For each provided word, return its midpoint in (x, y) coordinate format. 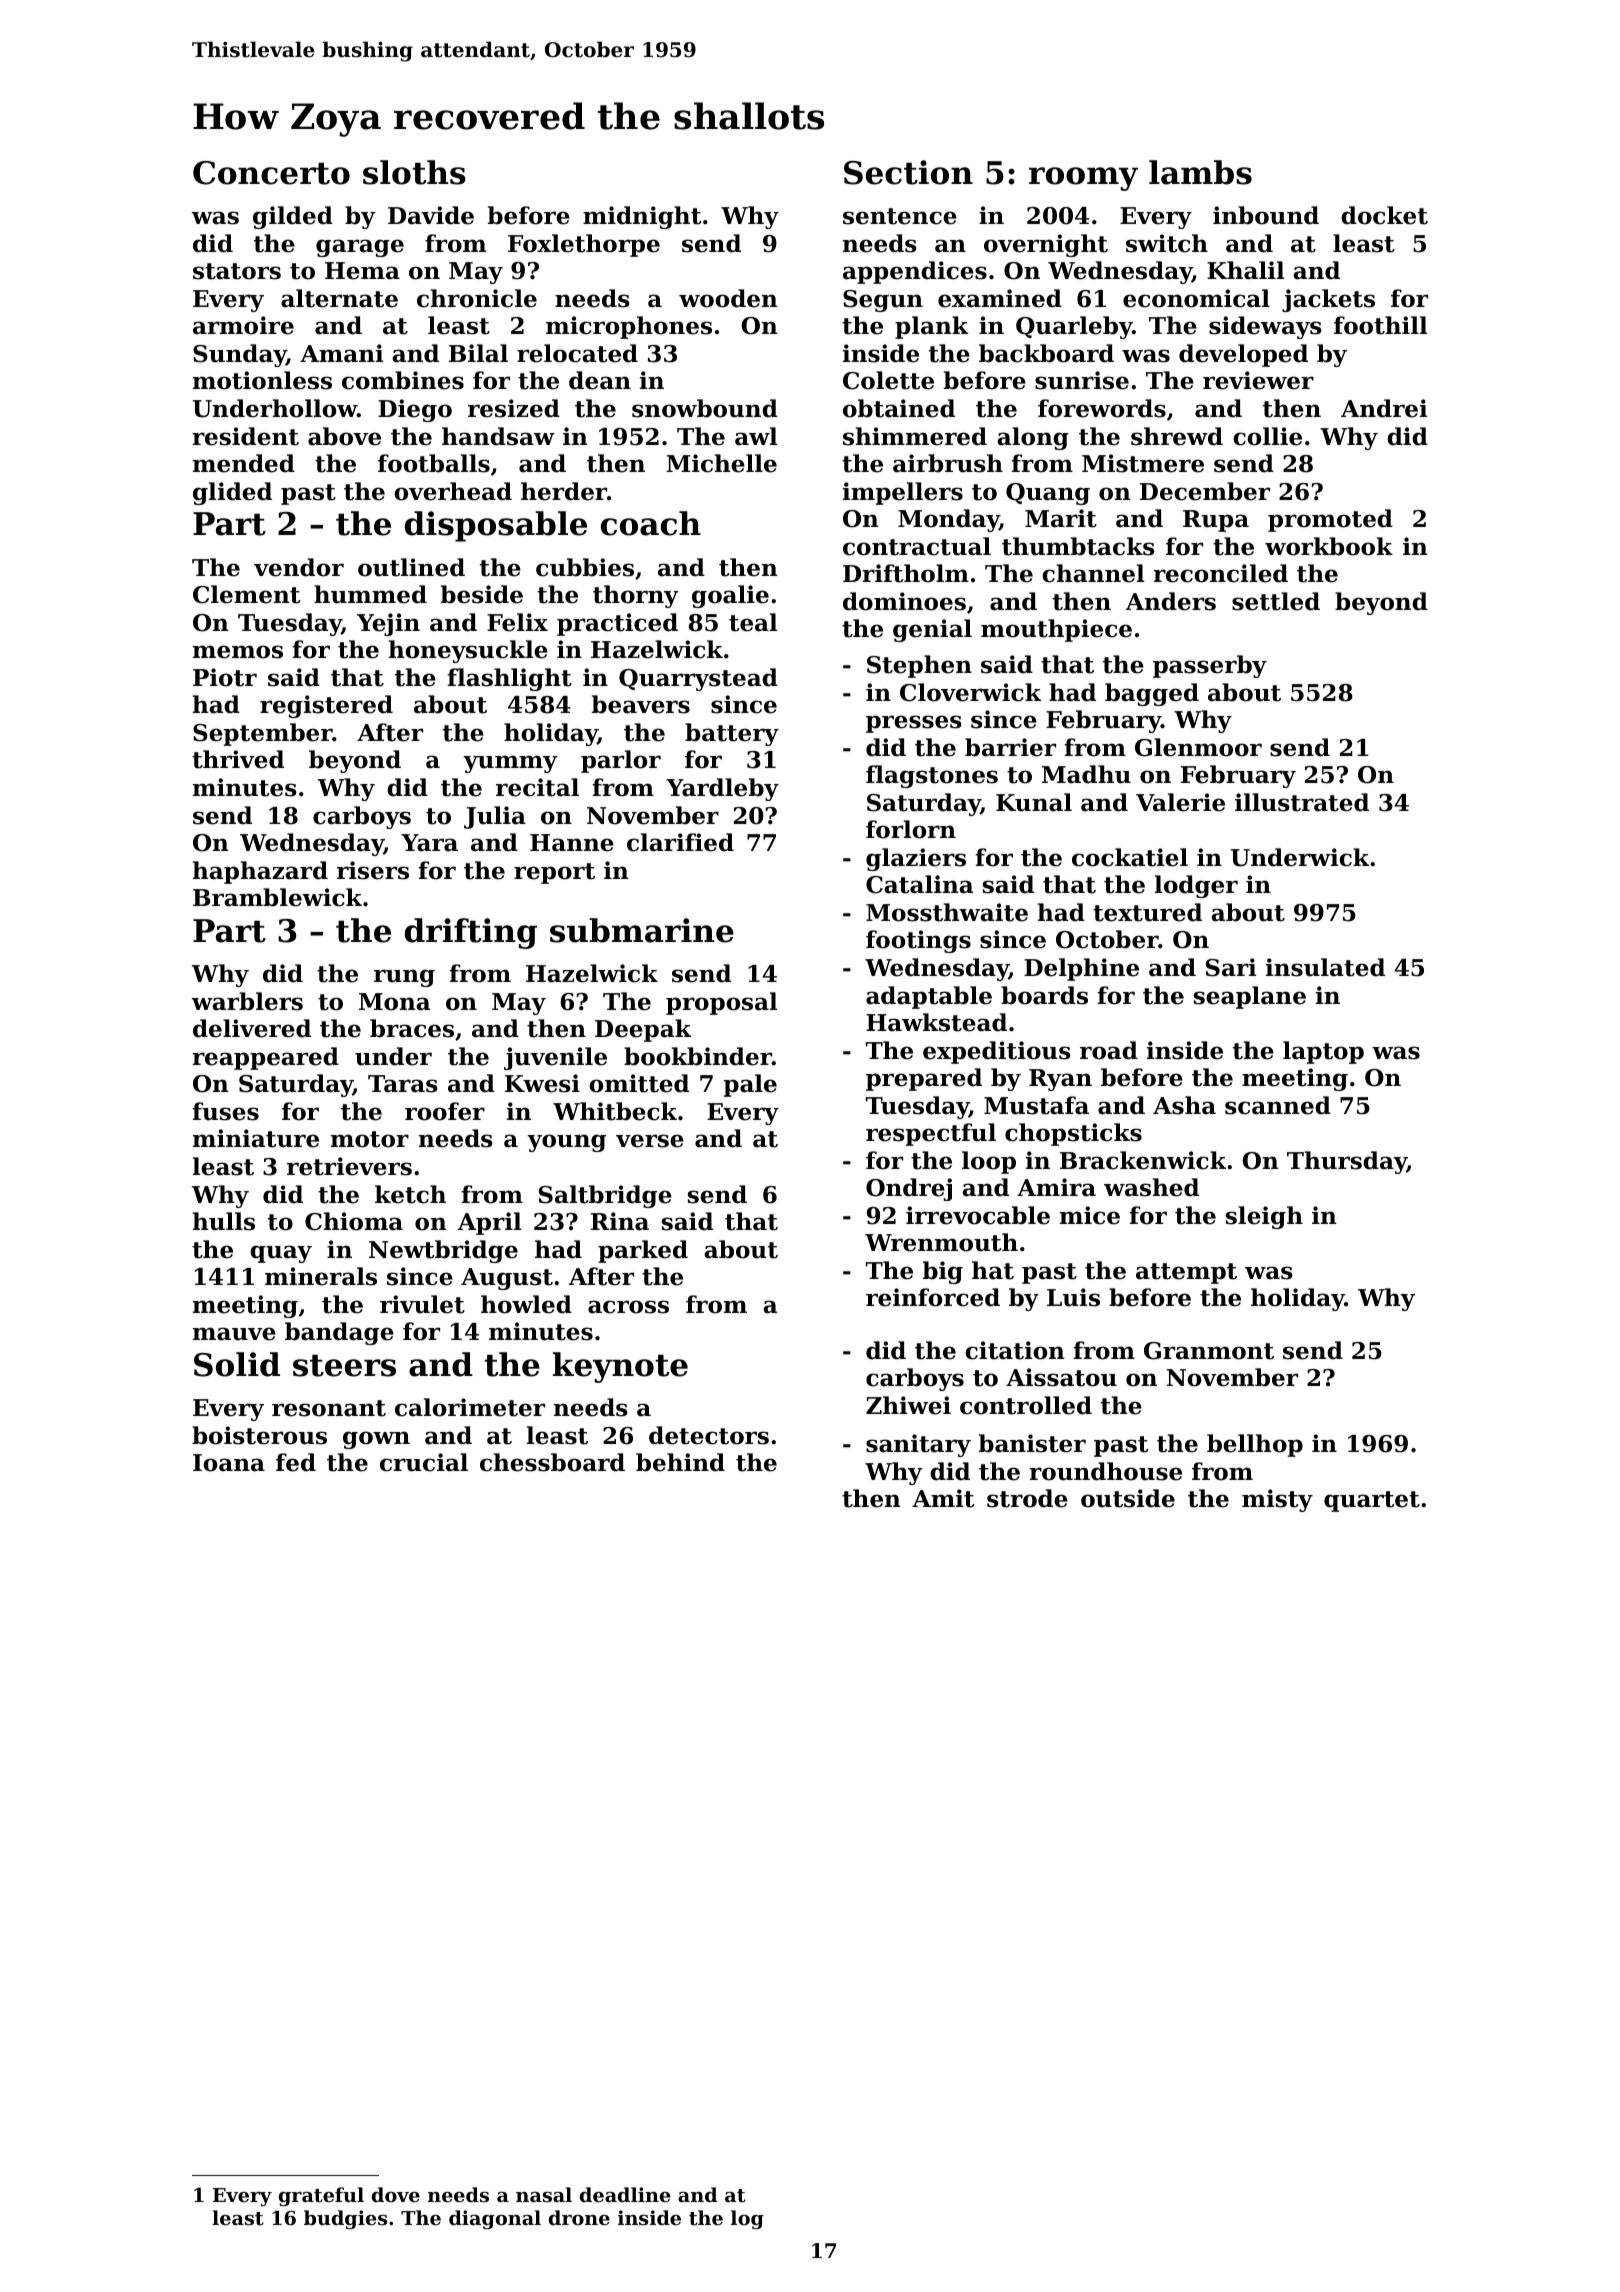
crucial (424, 1462)
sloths (414, 172)
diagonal (495, 2220)
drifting (471, 933)
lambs (1200, 172)
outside (1128, 1498)
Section (908, 172)
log (747, 2220)
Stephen (919, 666)
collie (1267, 436)
